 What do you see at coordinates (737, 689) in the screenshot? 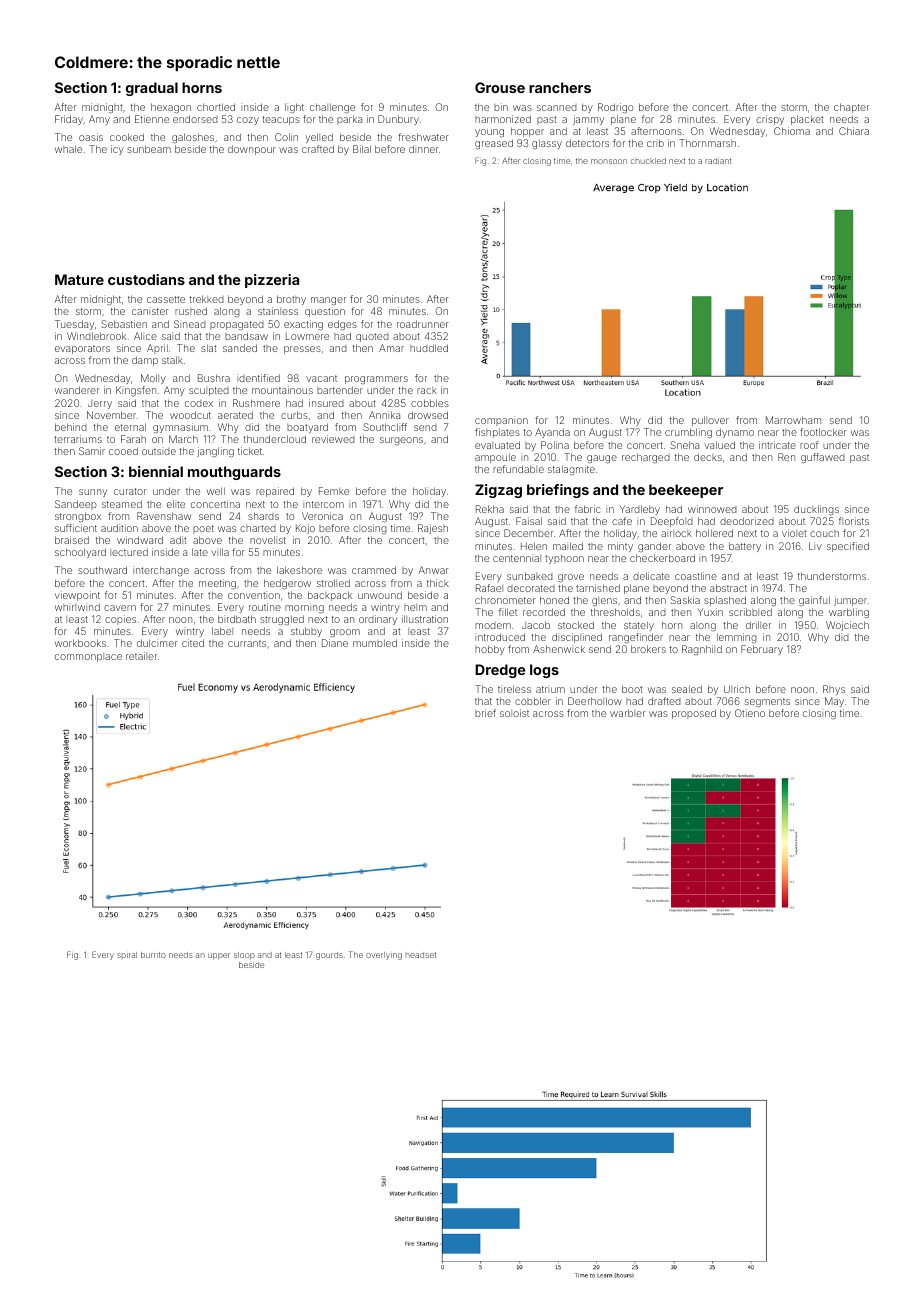
I see `Ulrich` at bounding box center [737, 689].
